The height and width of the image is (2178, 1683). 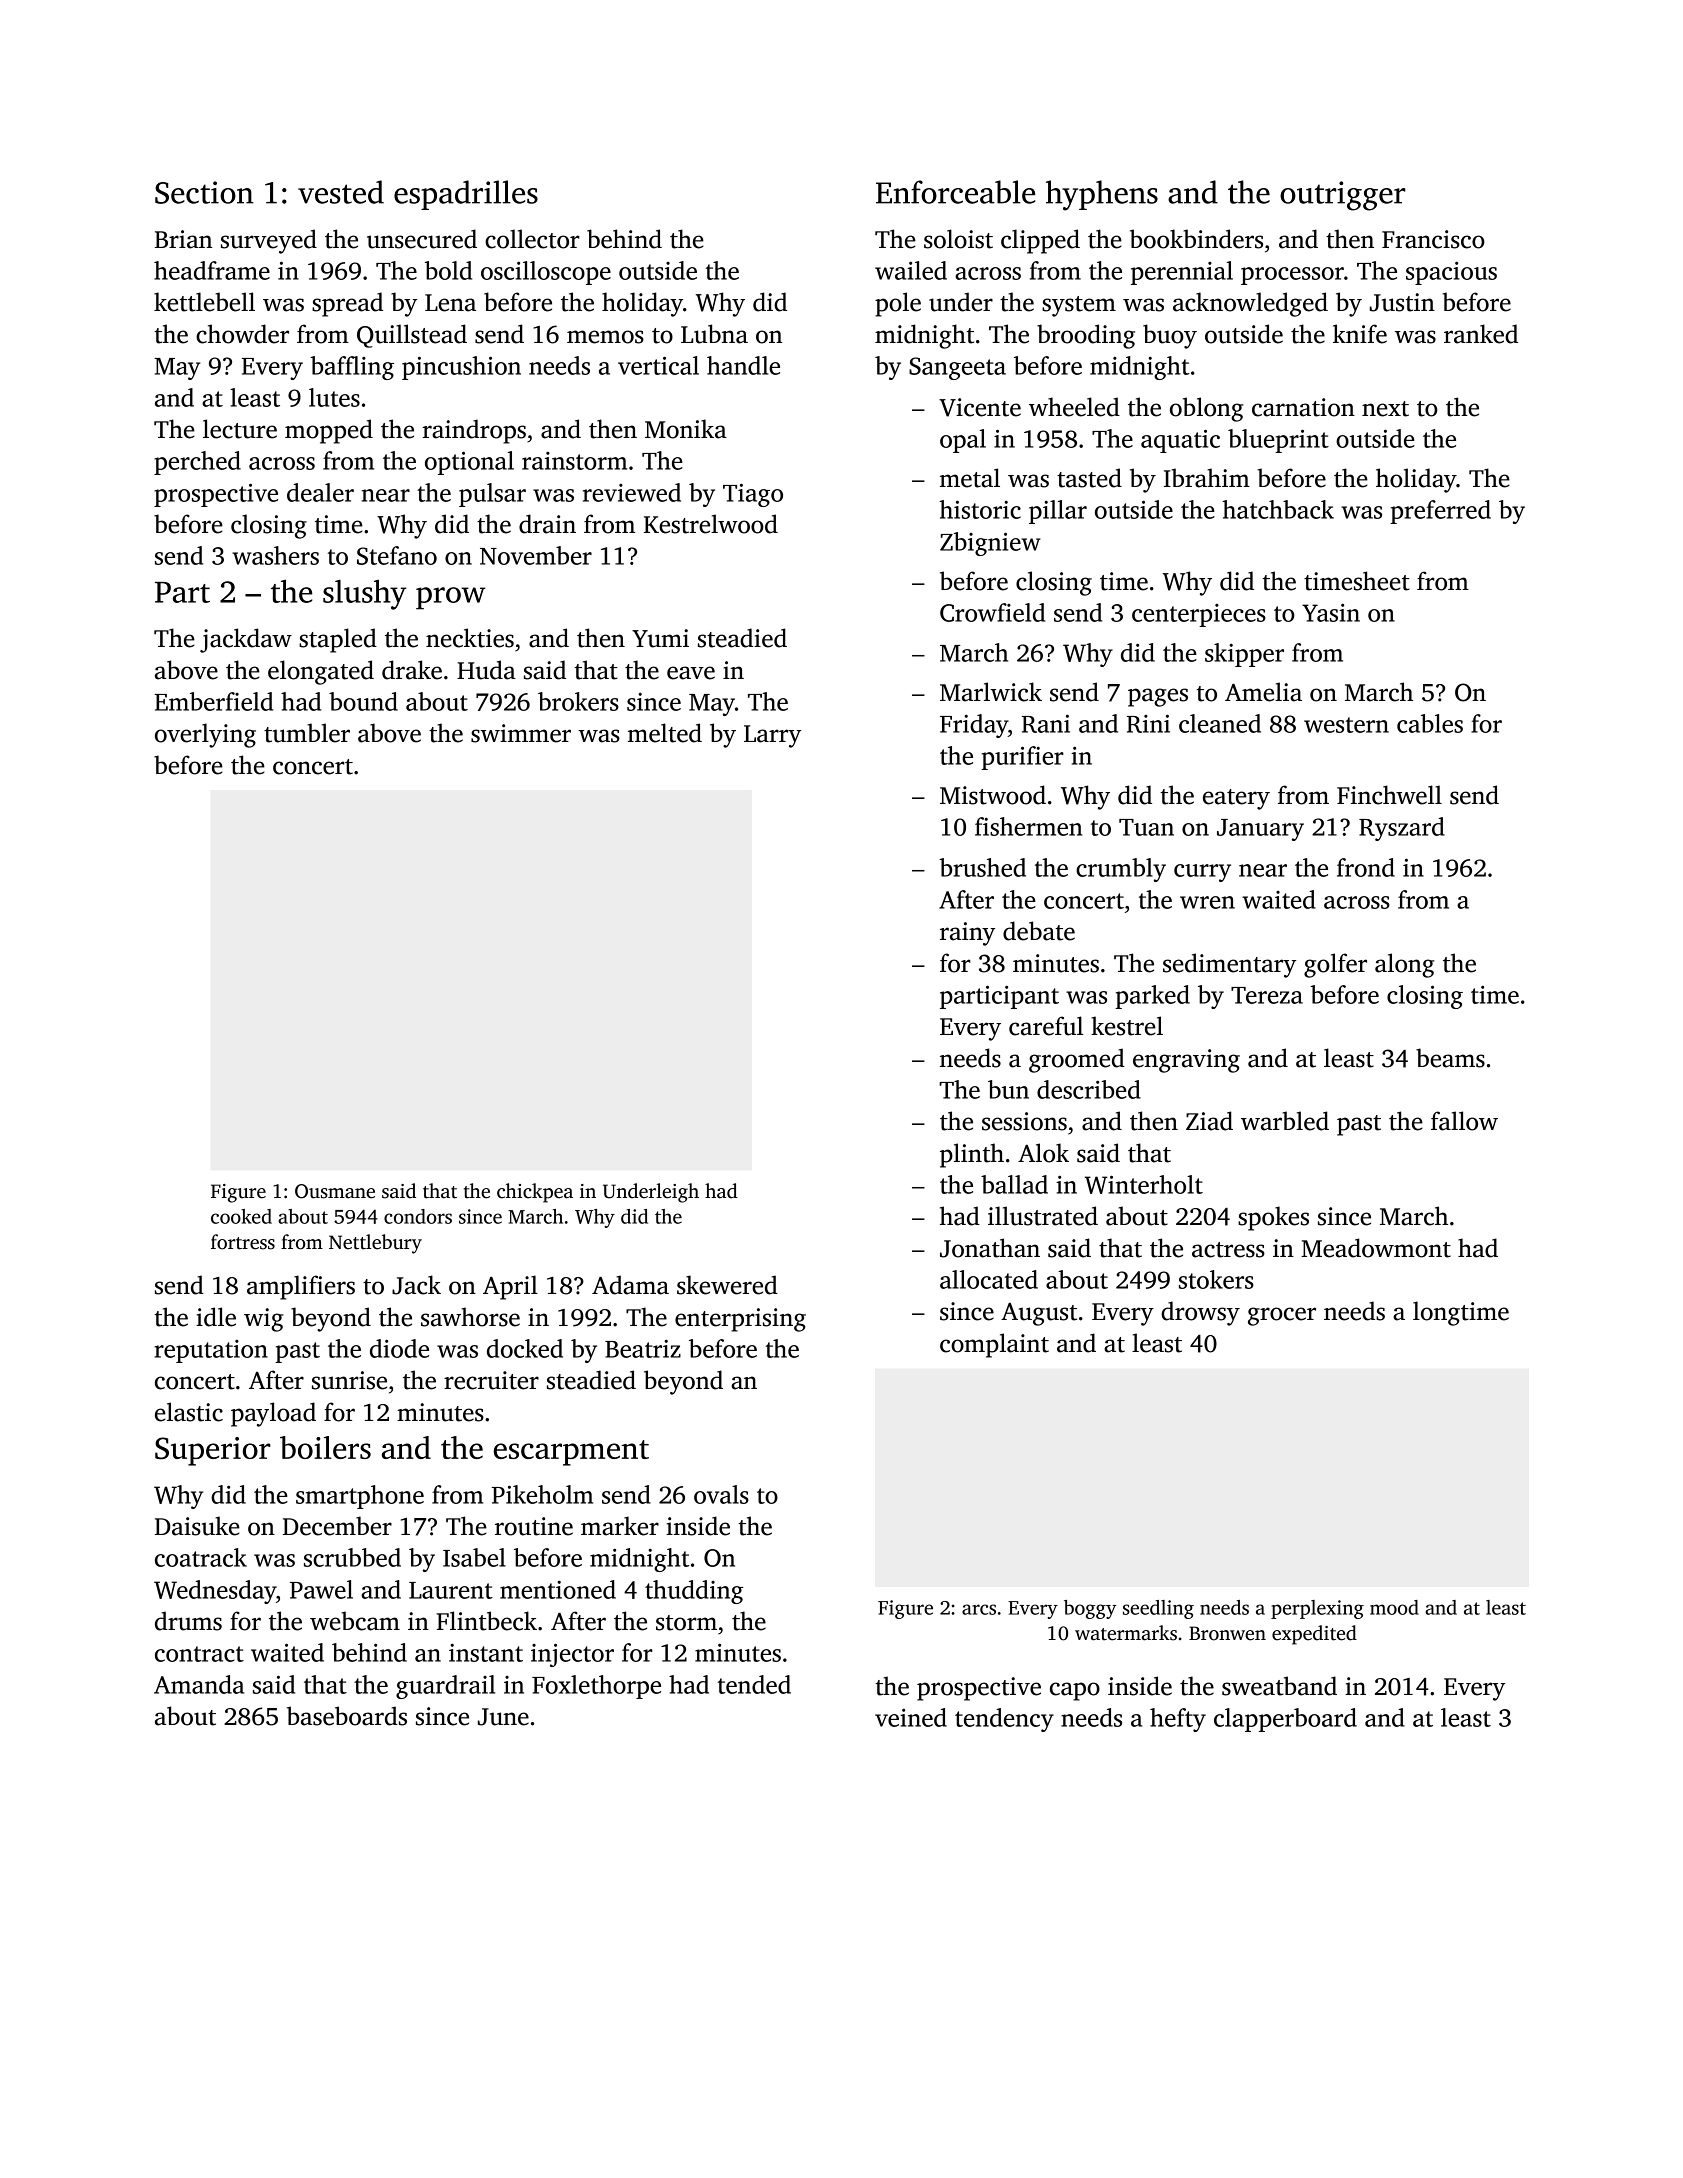 What do you see at coordinates (772, 736) in the image?
I see `Larry` at bounding box center [772, 736].
